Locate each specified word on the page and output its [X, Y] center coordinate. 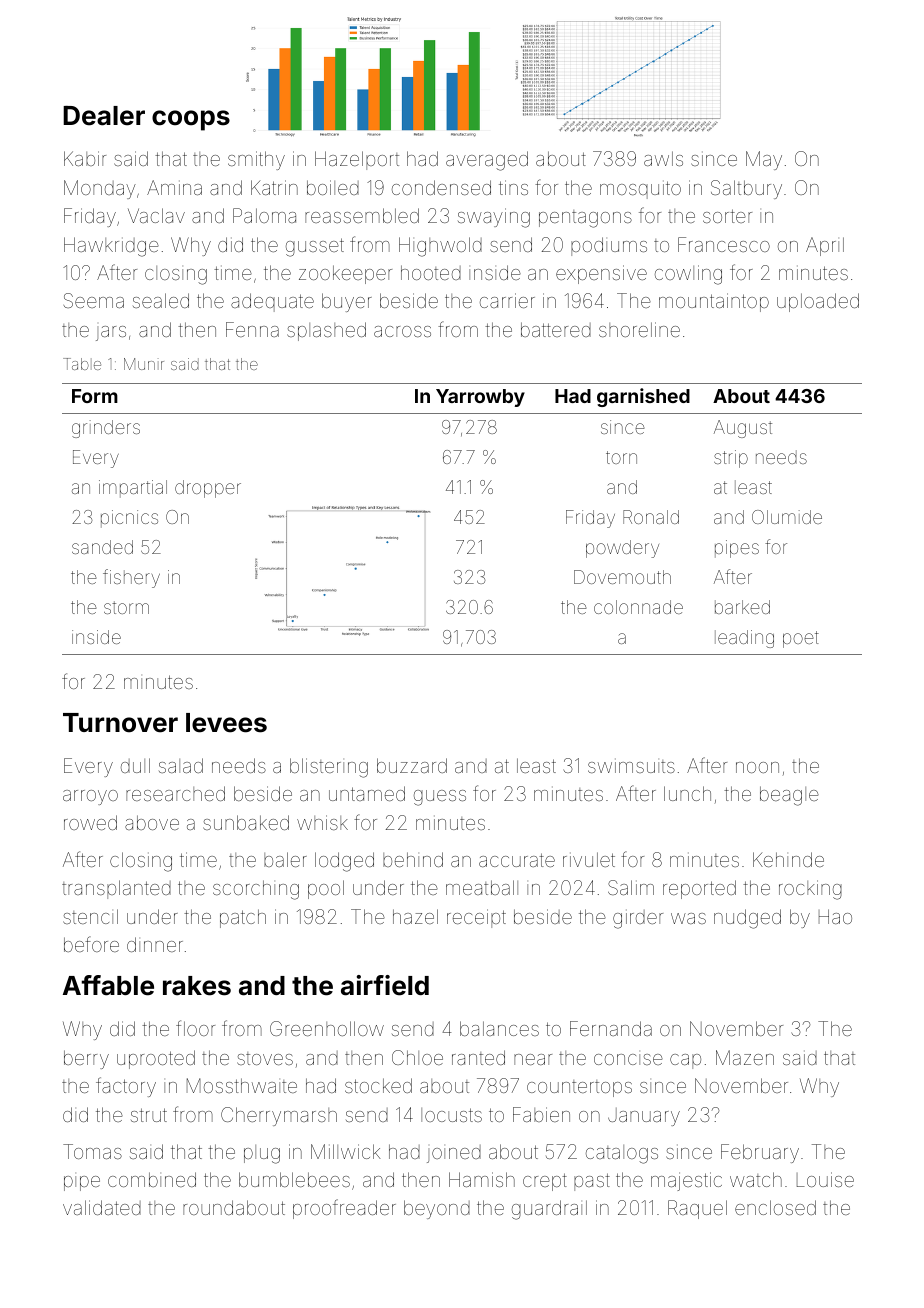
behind [413, 859]
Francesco [724, 244]
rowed [90, 822]
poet [801, 639]
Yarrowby [480, 398]
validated [102, 1207]
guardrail [549, 1210]
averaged [487, 161]
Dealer [104, 116]
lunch [687, 793]
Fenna [252, 329]
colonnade [638, 607]
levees [226, 723]
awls [663, 158]
